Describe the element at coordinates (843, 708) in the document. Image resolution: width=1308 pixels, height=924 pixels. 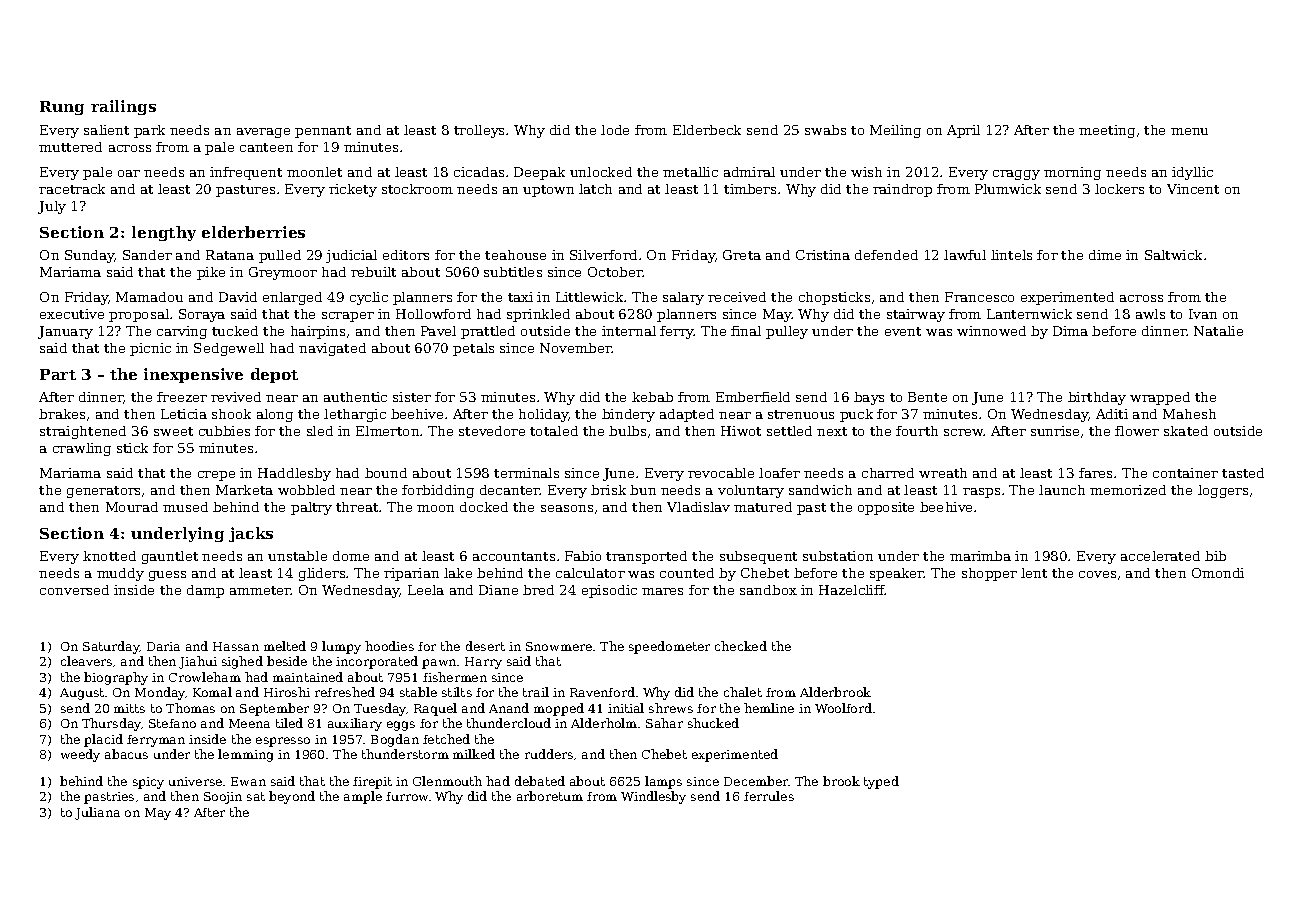
I see `Woolford` at that location.
